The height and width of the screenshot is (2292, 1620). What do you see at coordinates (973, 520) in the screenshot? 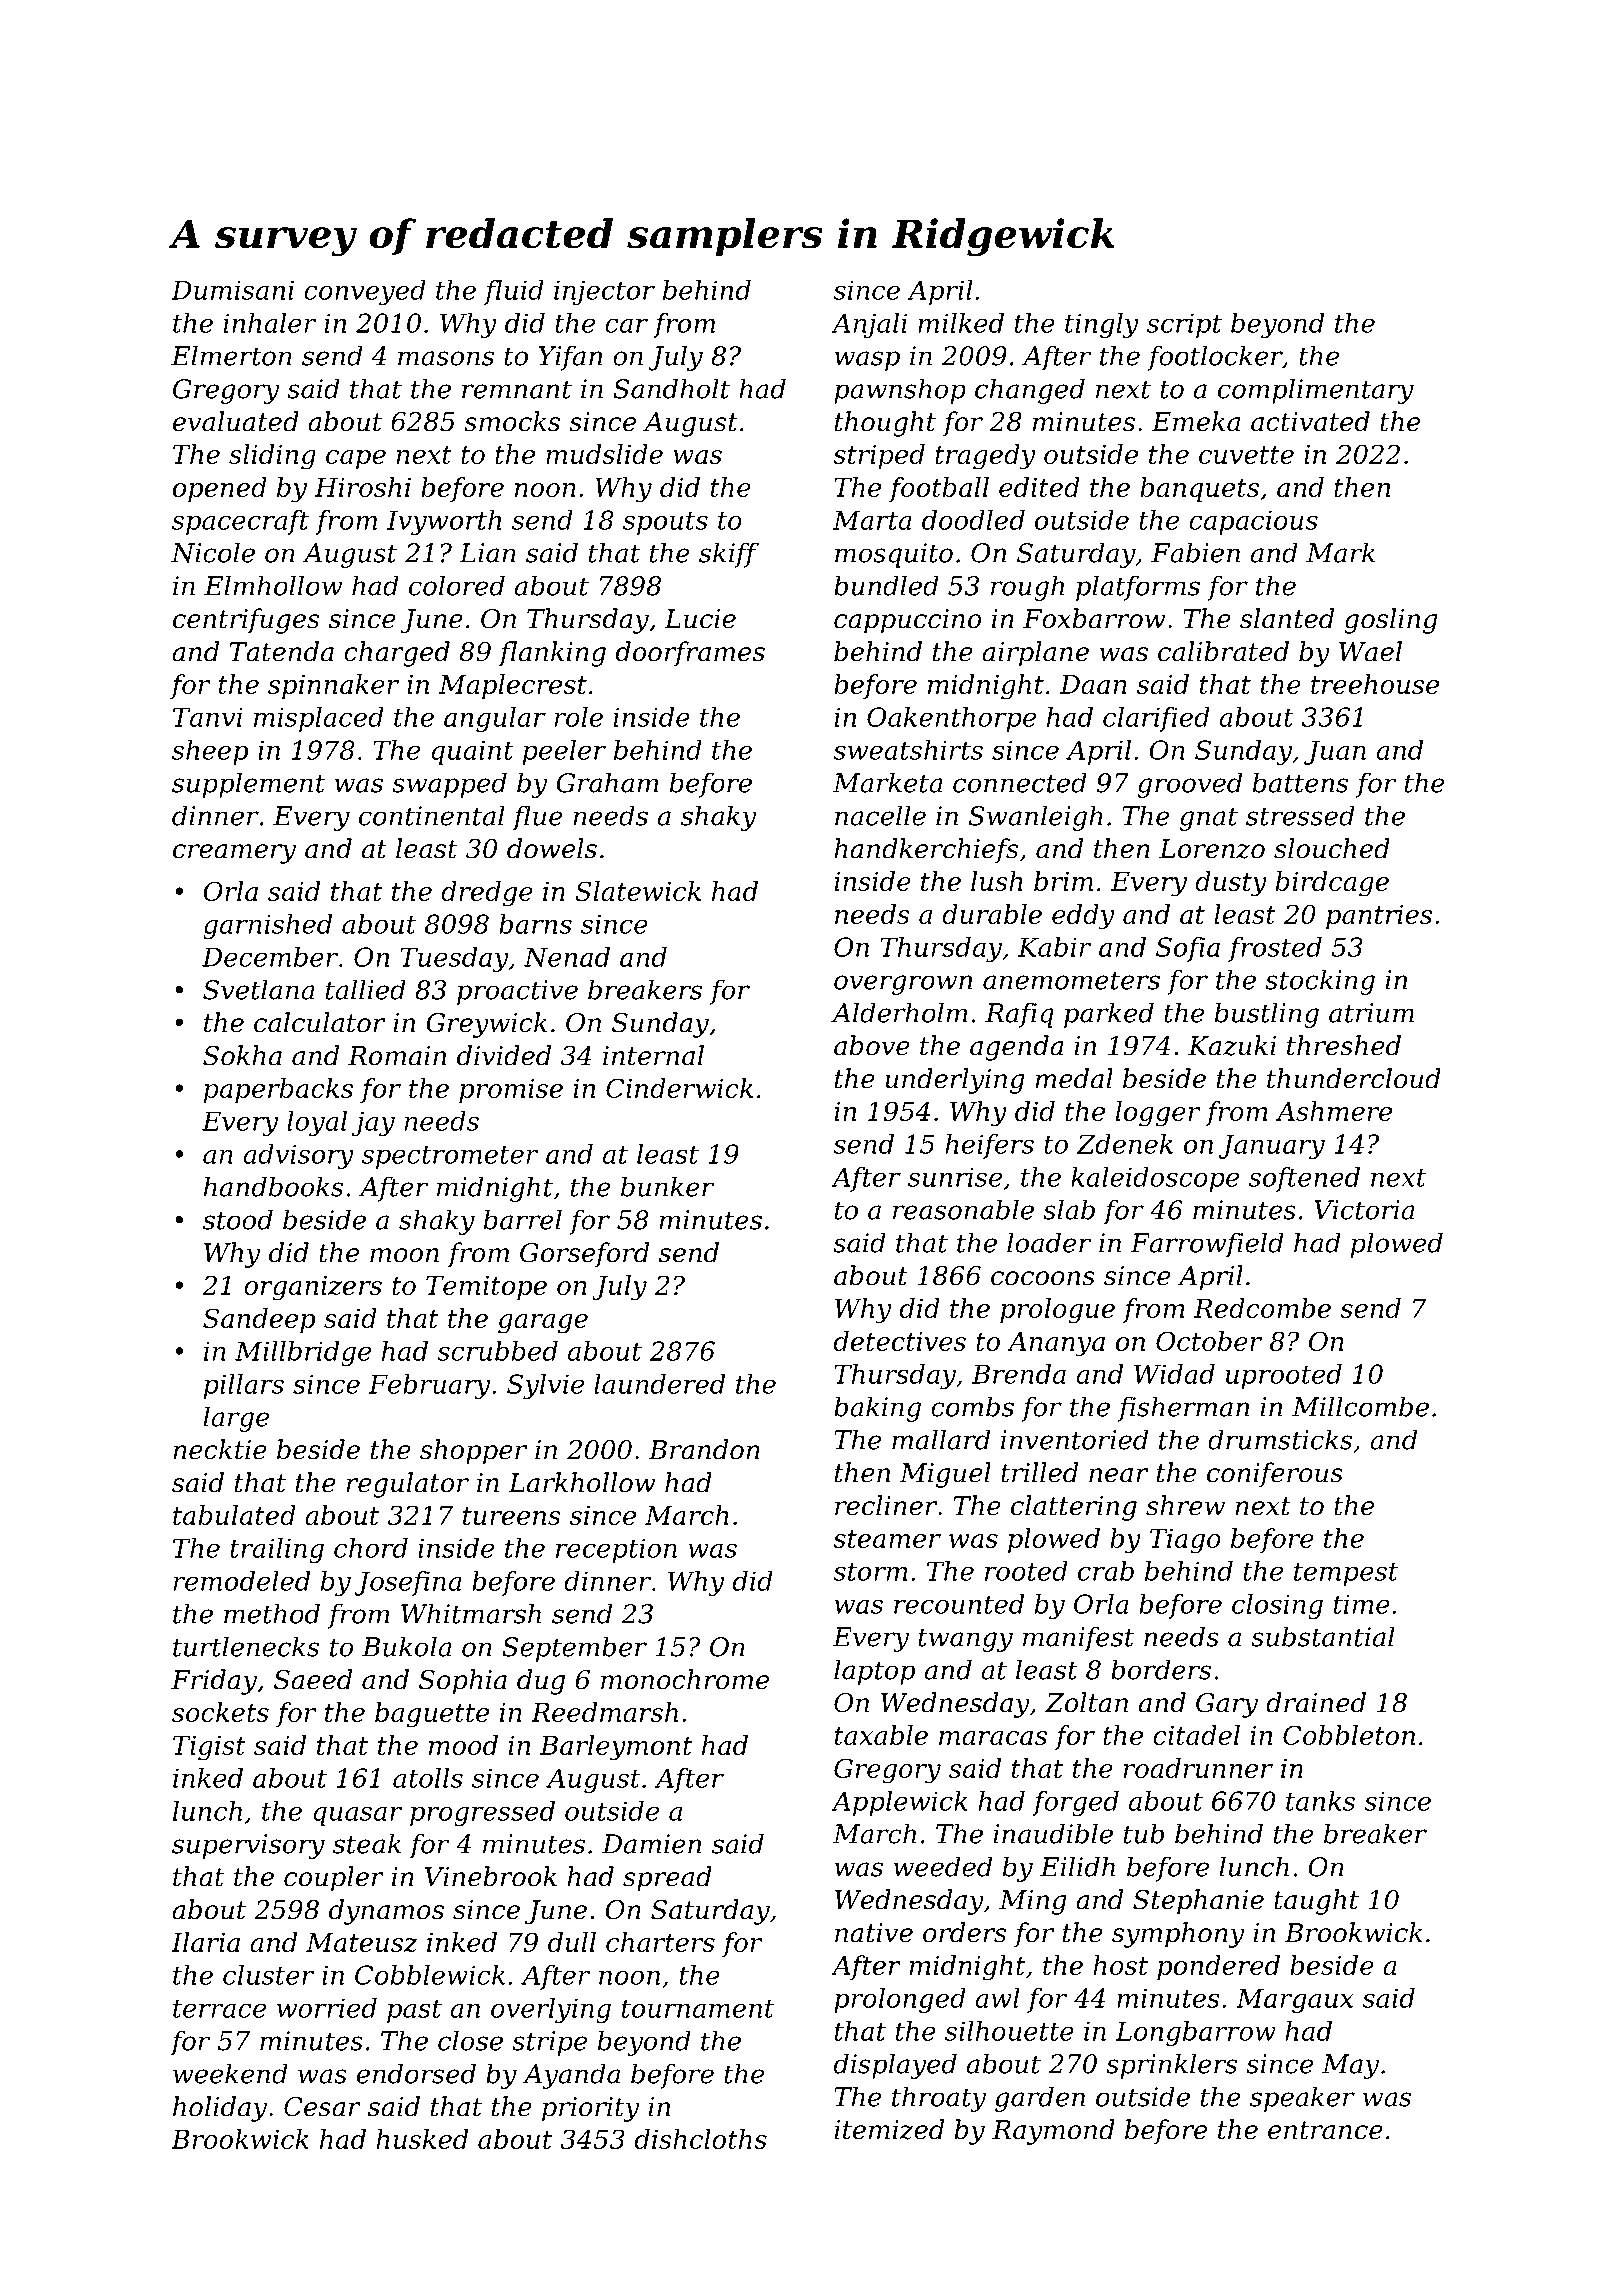
I see `doodled` at bounding box center [973, 520].
